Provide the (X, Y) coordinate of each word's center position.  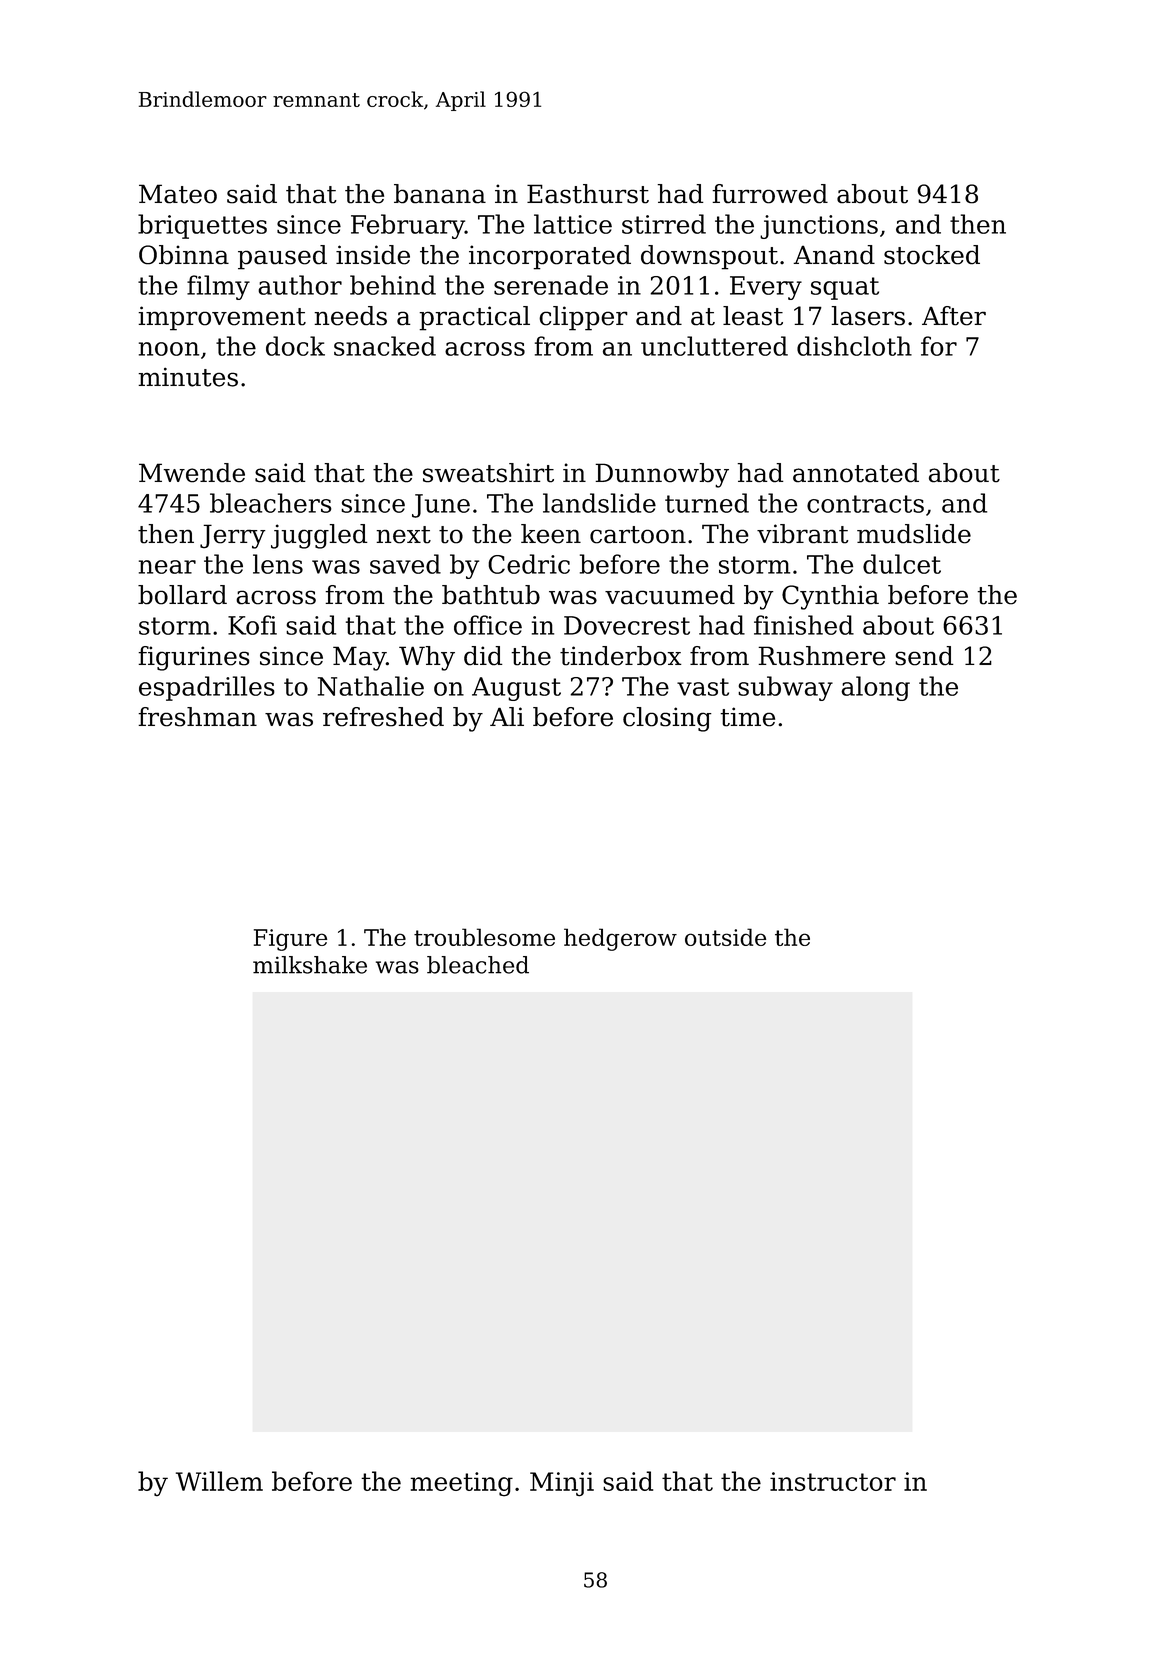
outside (725, 937)
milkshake (310, 965)
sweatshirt (488, 473)
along (875, 688)
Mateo (178, 194)
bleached (478, 965)
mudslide (914, 534)
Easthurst (588, 194)
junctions (819, 227)
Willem (219, 1481)
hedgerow (620, 939)
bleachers (271, 503)
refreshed (383, 717)
